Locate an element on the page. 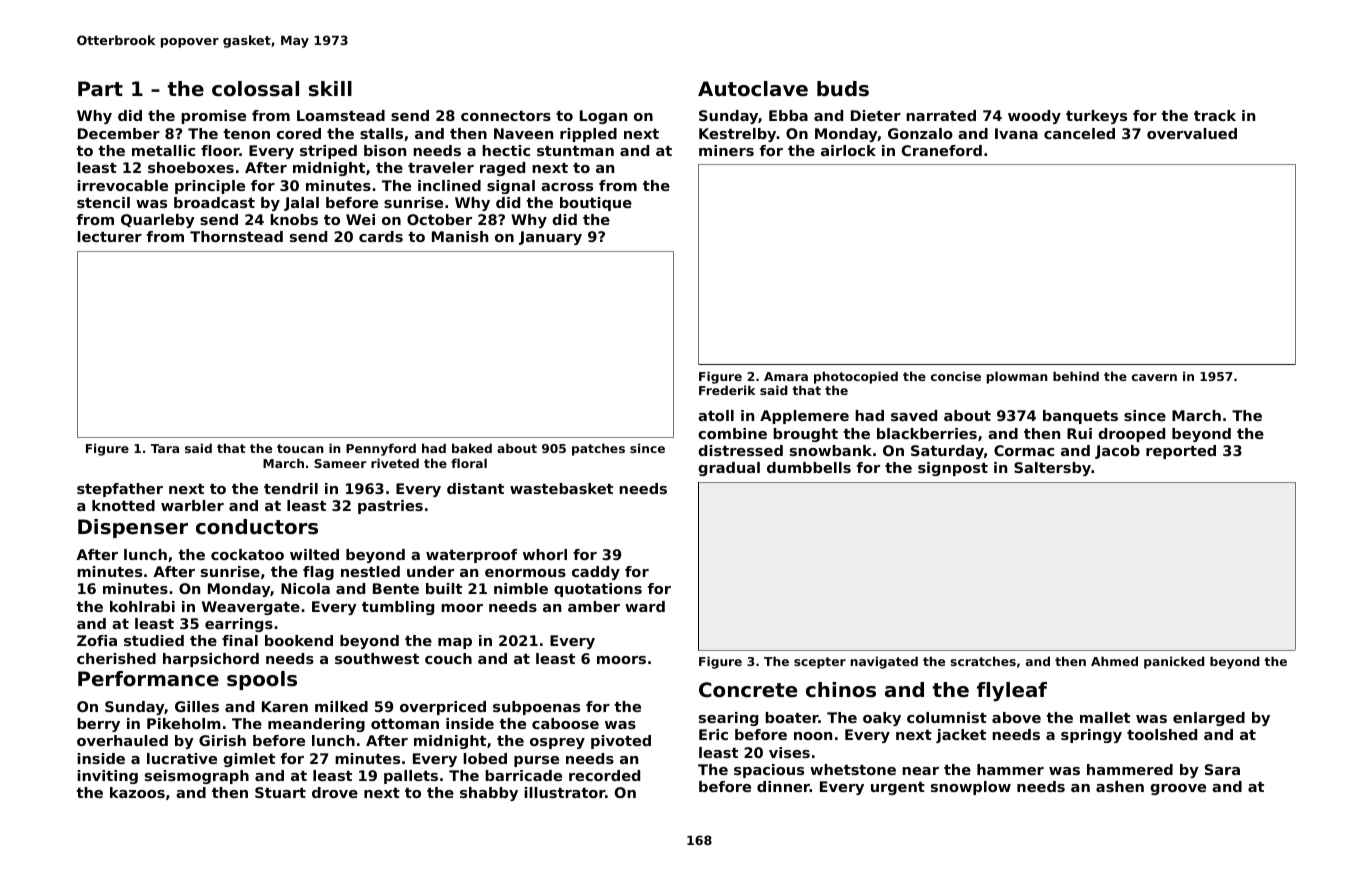 The height and width of the page is (887, 1372). connectors is located at coordinates (506, 116).
